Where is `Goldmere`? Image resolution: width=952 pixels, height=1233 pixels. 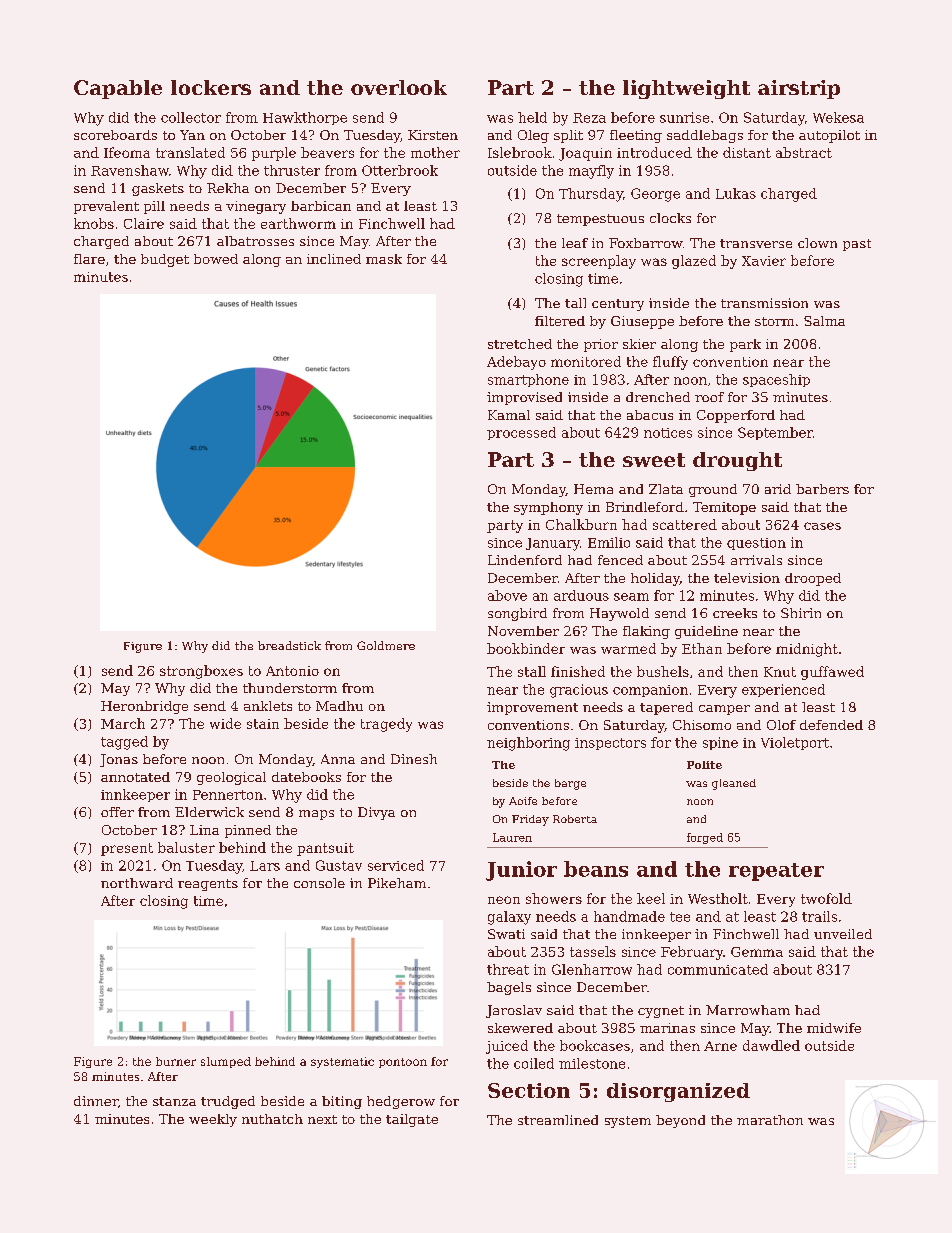 Goldmere is located at coordinates (386, 645).
